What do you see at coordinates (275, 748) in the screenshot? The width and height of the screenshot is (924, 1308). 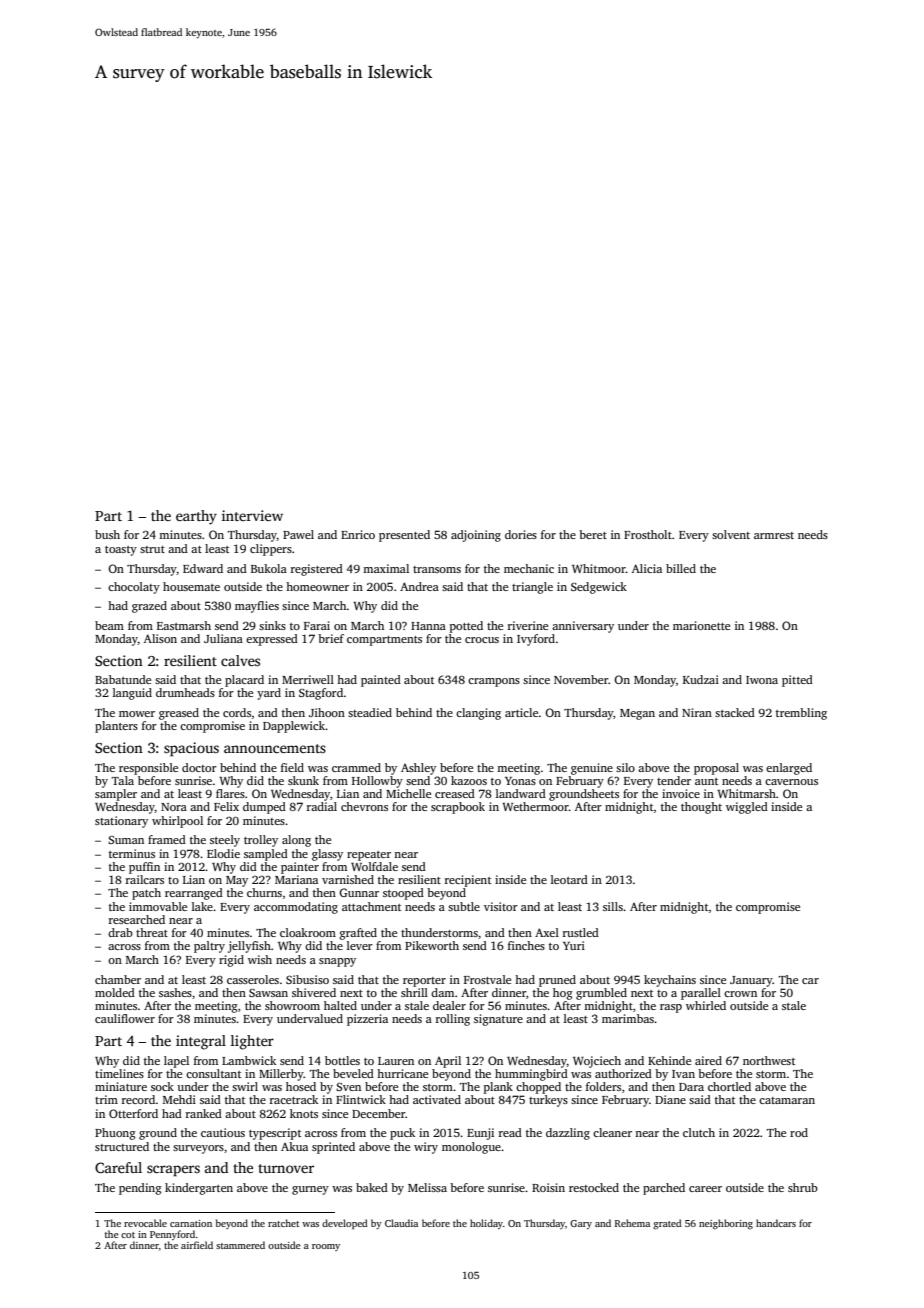 I see `announcements` at bounding box center [275, 748].
